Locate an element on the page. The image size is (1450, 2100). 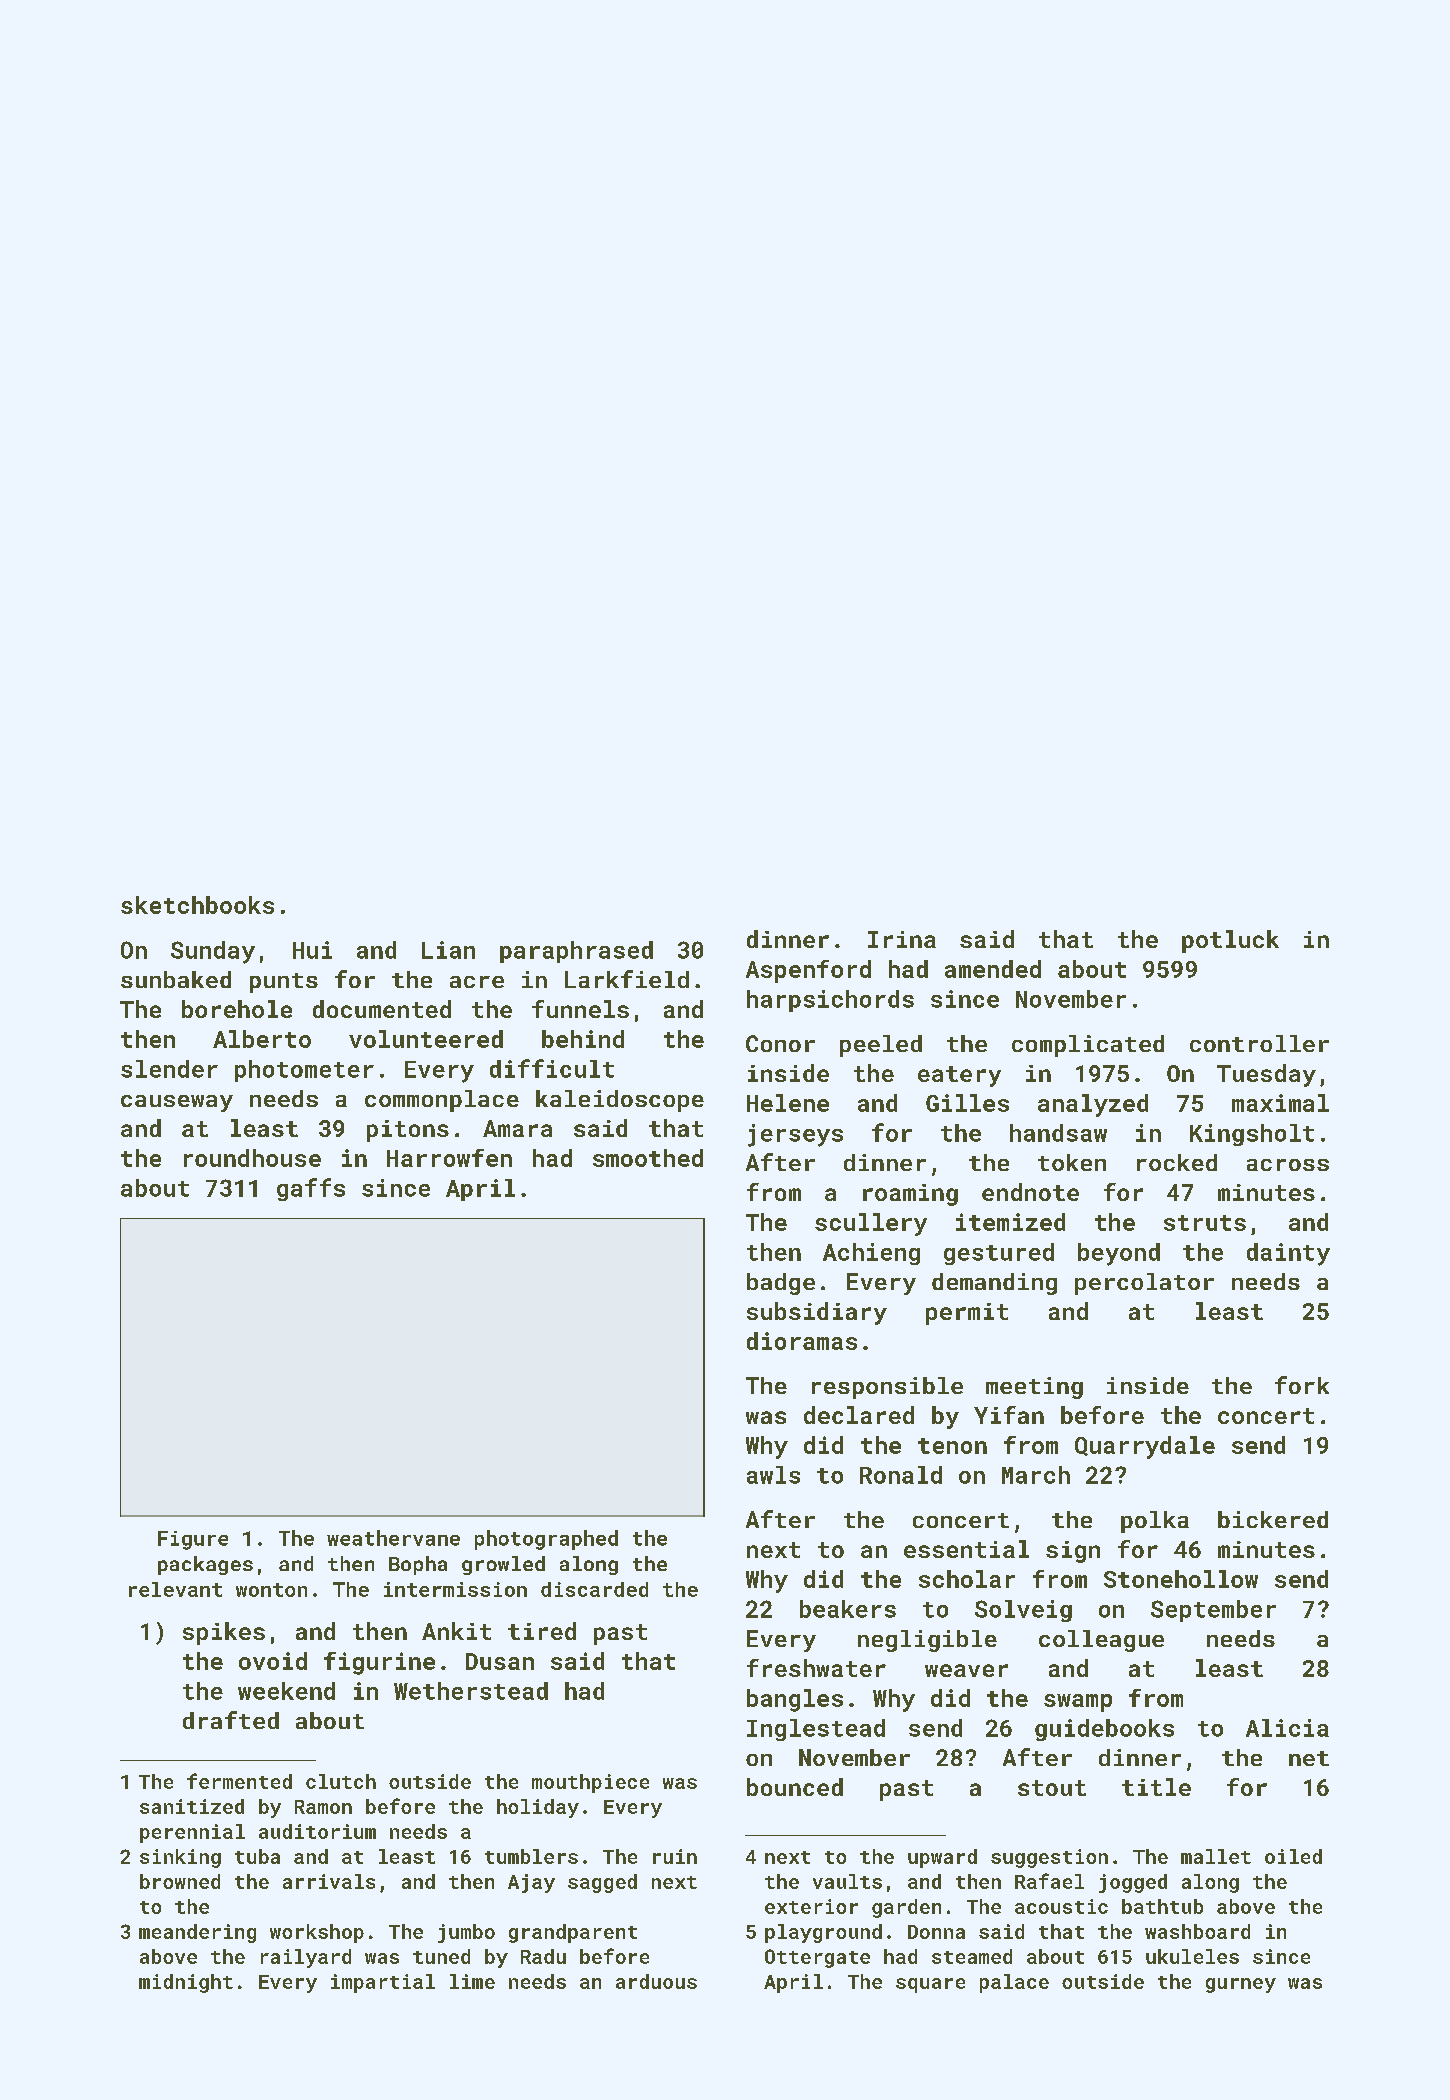
weekend is located at coordinates (286, 1691).
